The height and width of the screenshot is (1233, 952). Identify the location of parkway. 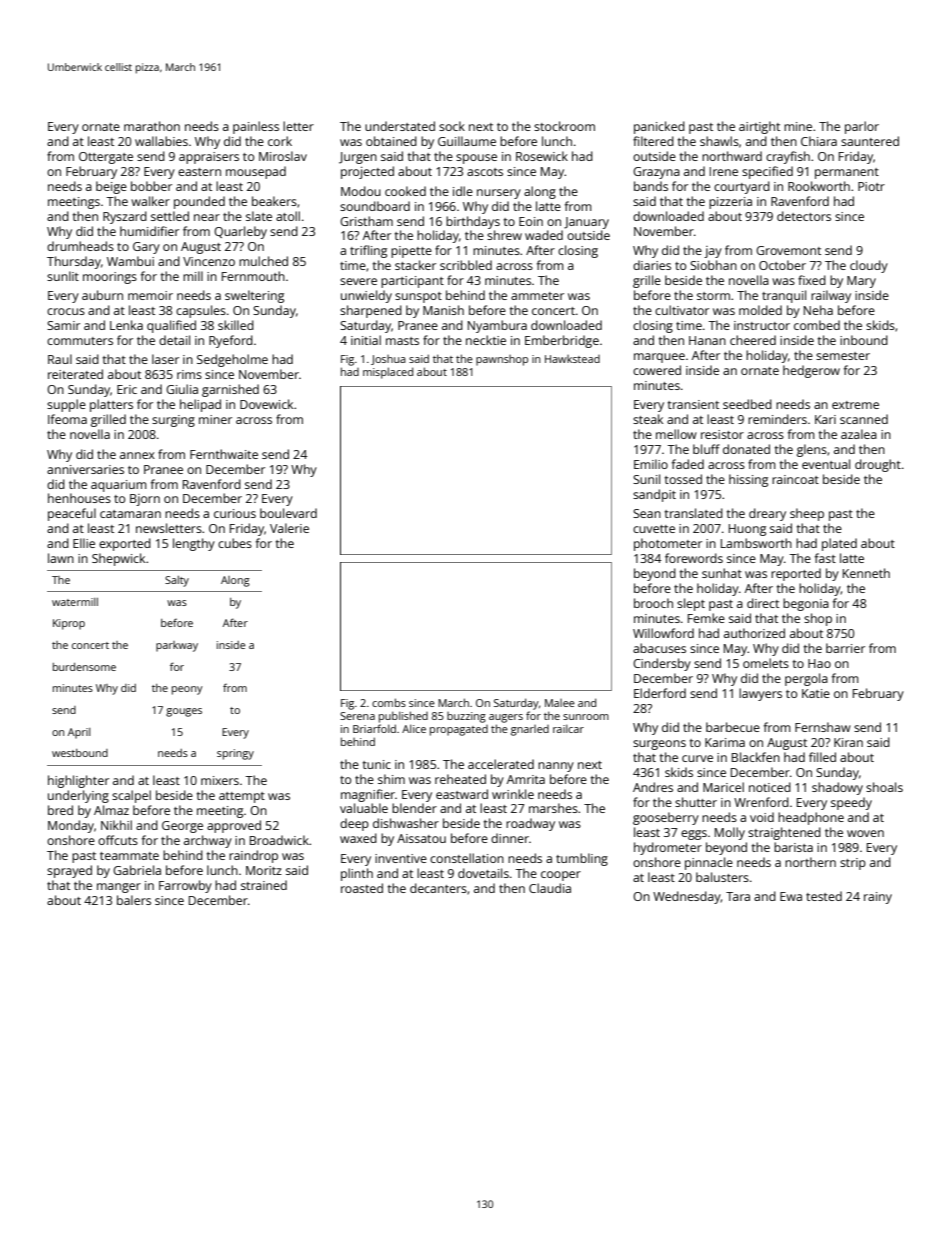
(177, 646).
